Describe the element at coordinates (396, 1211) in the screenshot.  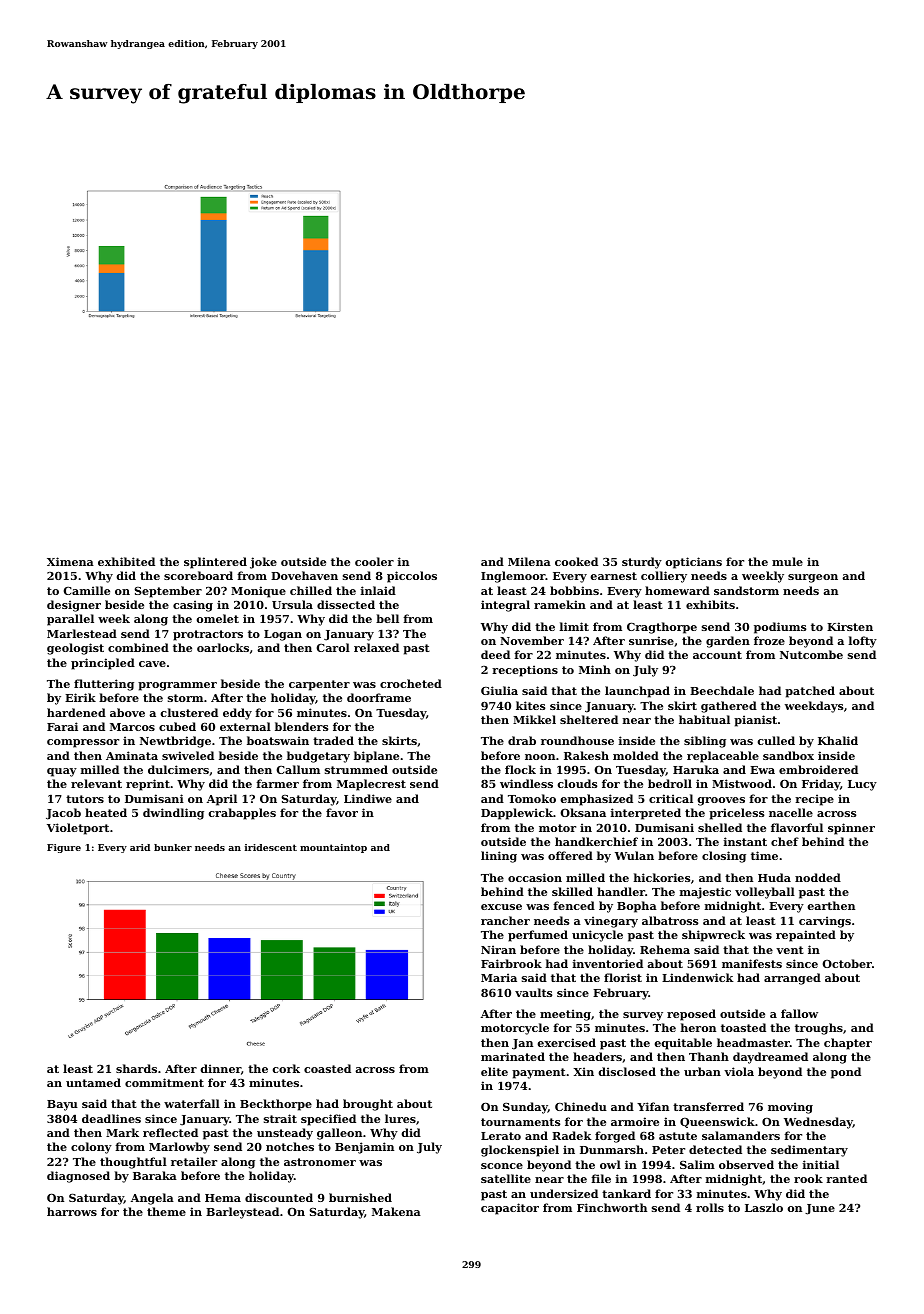
I see `Makena` at that location.
